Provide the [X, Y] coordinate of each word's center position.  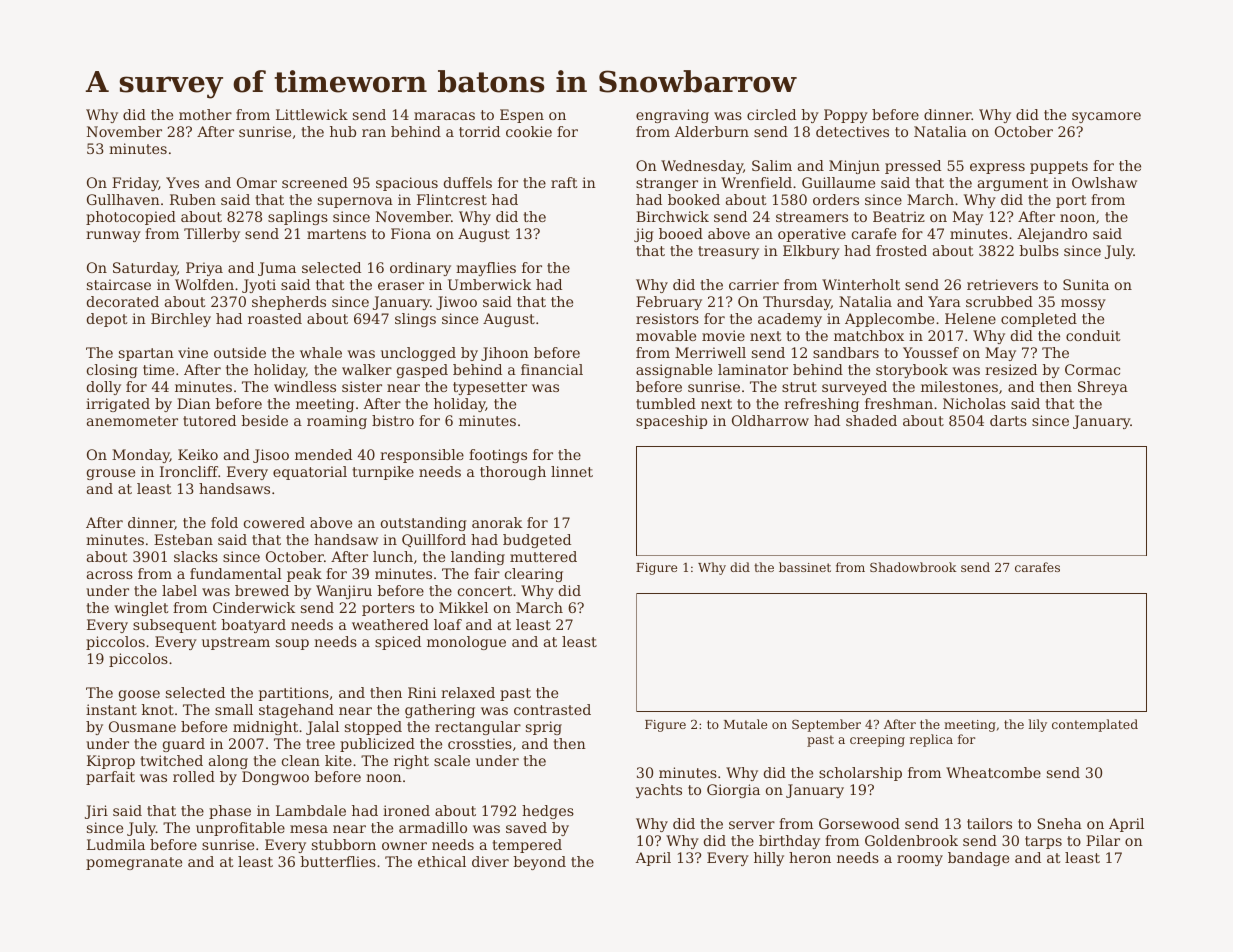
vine [193, 352]
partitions [294, 694]
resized [1011, 369]
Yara [944, 301]
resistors [667, 318]
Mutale [745, 724]
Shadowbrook [913, 567]
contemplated [1095, 725]
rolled [194, 776]
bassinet [805, 567]
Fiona [411, 233]
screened [315, 182]
